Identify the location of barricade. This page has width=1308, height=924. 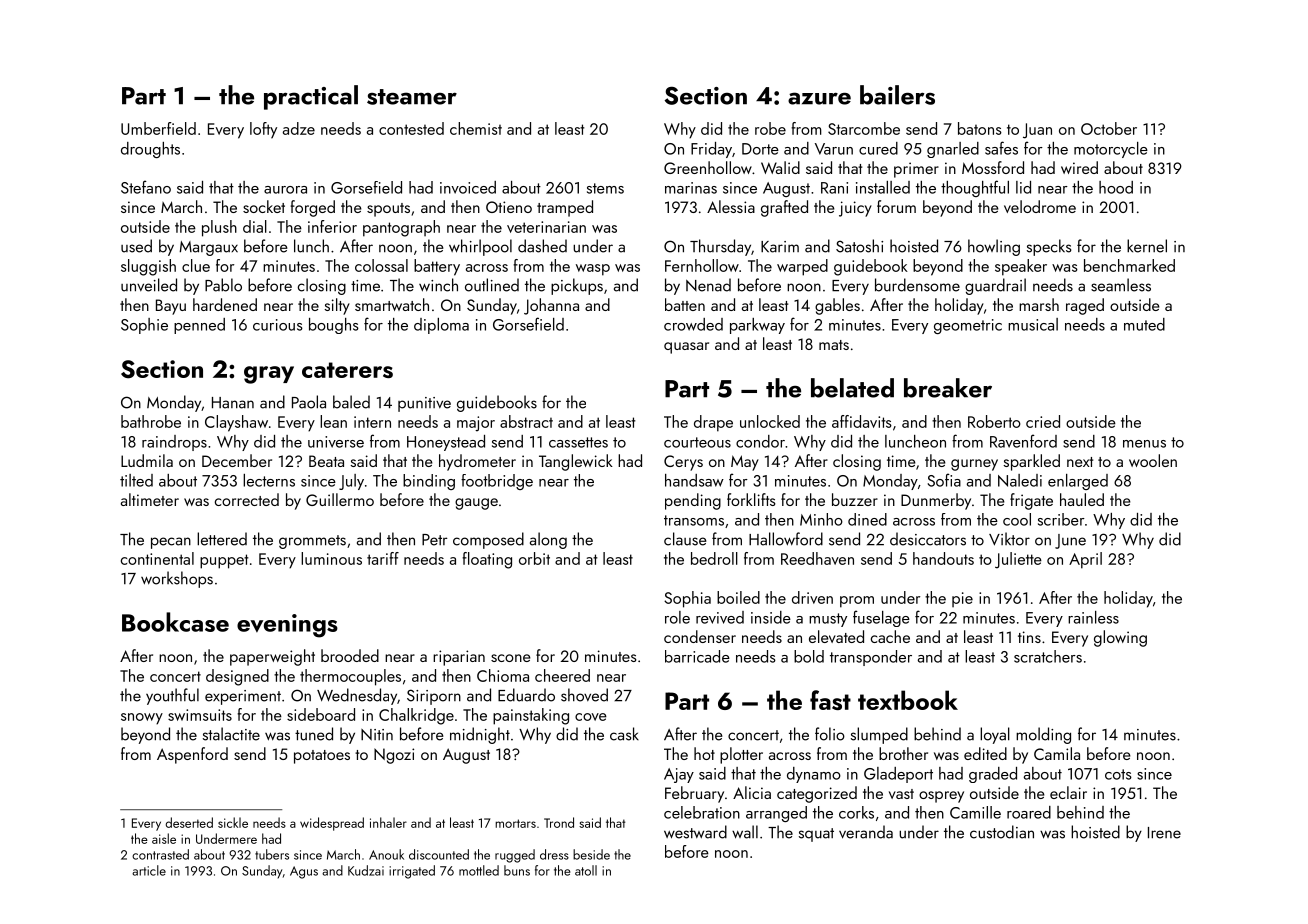
(697, 656).
